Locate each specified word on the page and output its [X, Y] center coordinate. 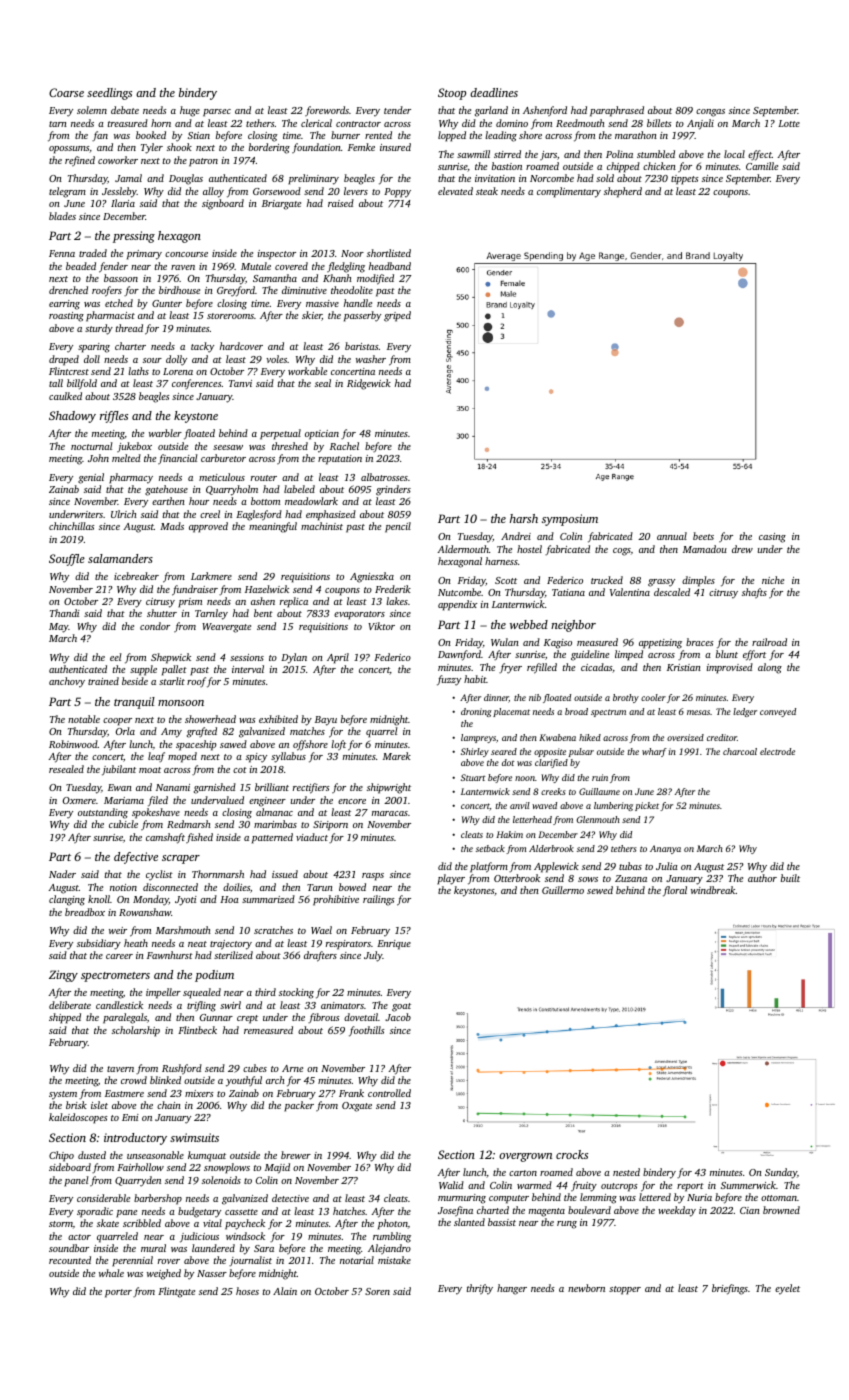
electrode [777, 751]
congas [710, 113]
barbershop [158, 1199]
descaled [672, 592]
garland [491, 111]
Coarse [66, 92]
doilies [236, 887]
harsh [524, 518]
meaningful [273, 527]
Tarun [320, 887]
